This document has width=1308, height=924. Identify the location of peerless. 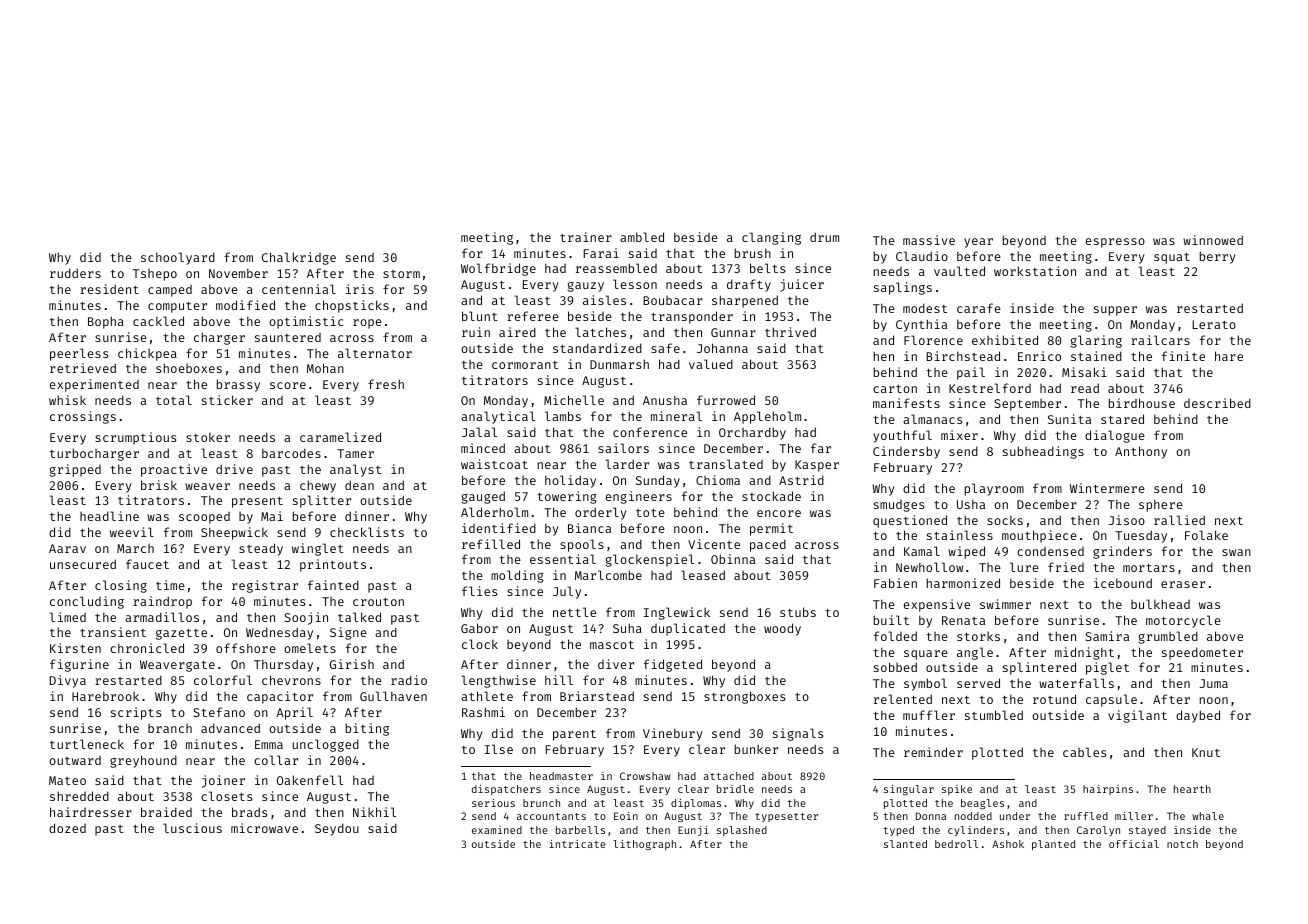
(79, 354).
